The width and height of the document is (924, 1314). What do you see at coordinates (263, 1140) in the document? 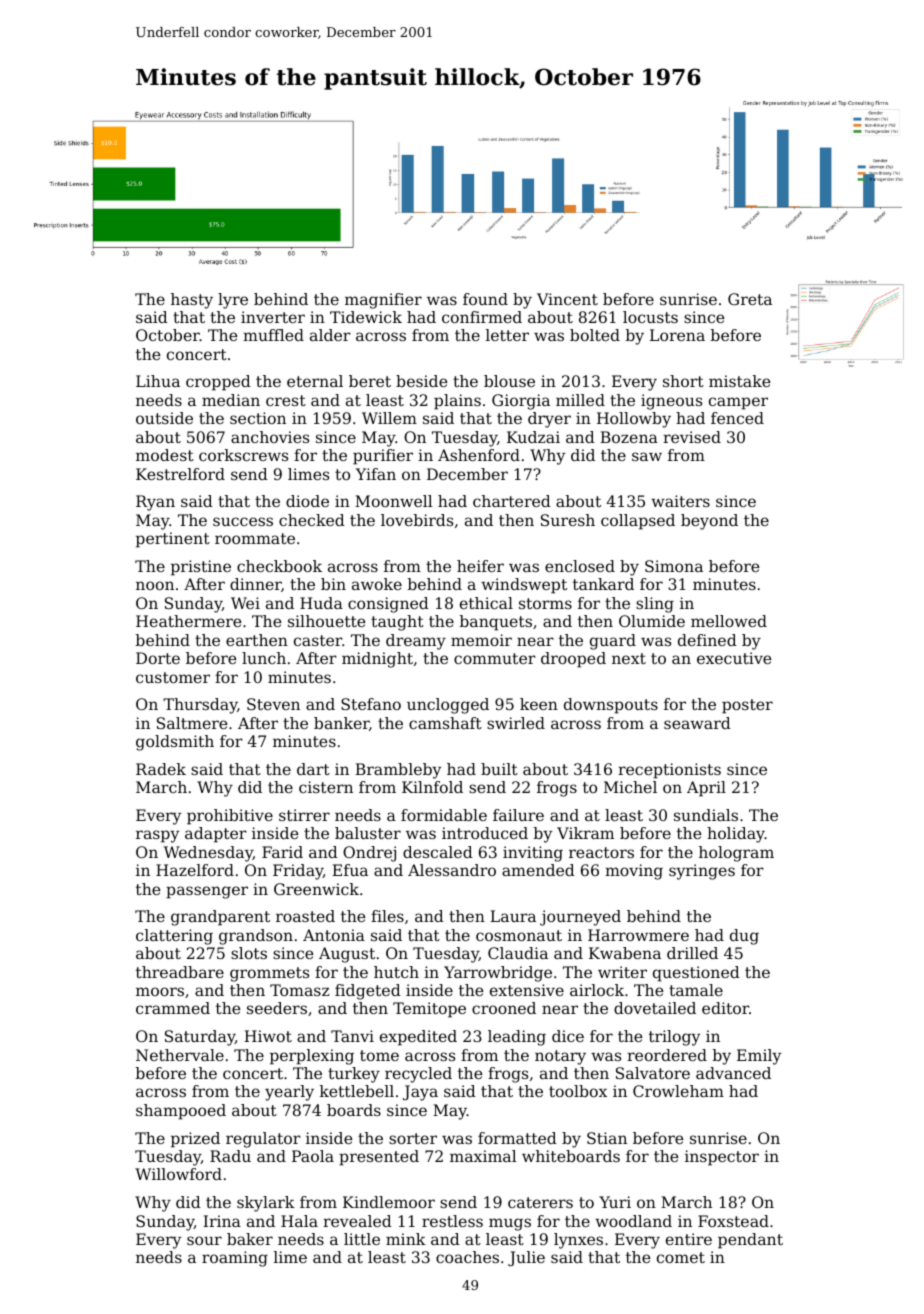
I see `regulator` at bounding box center [263, 1140].
